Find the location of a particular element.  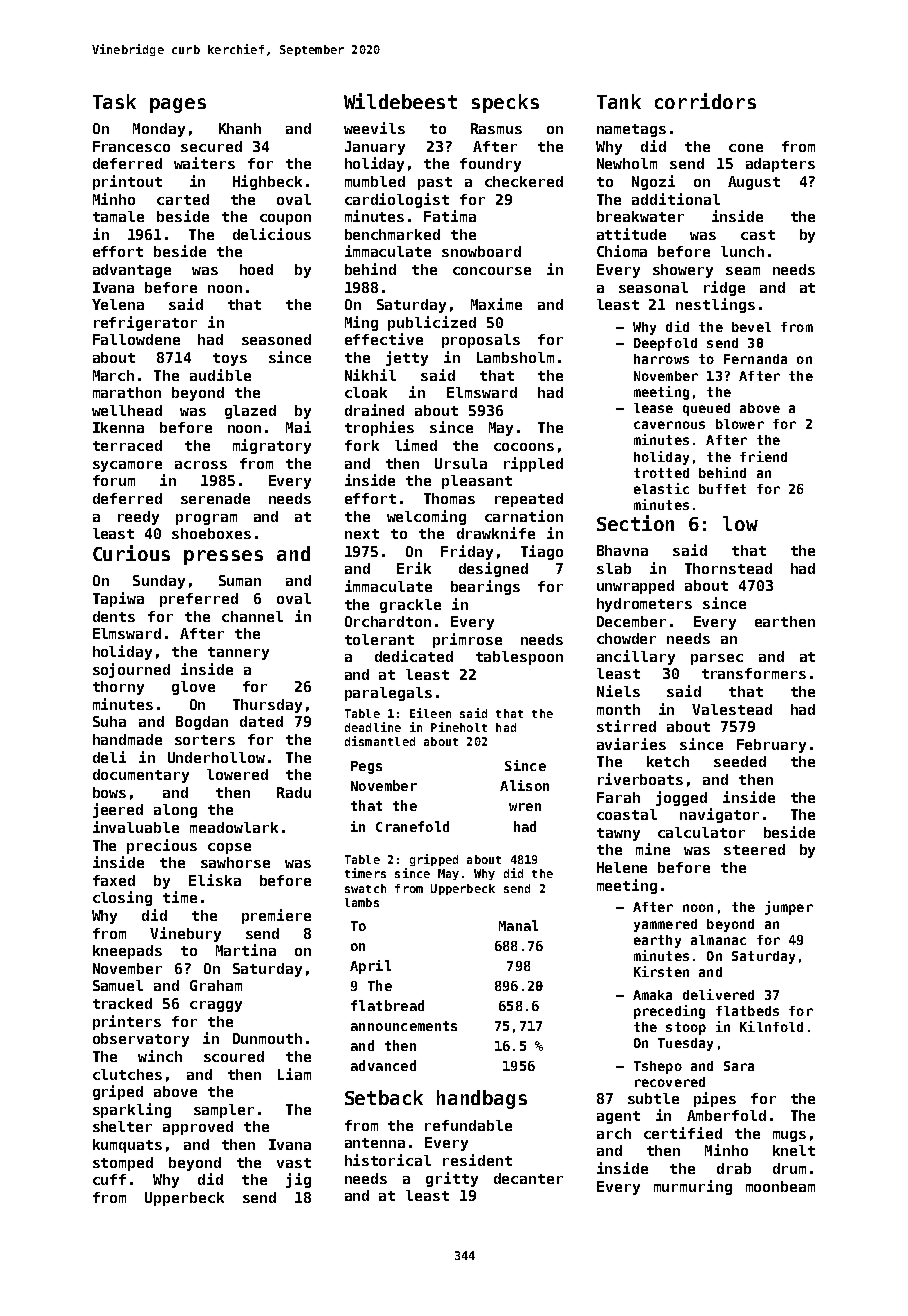

murmuring is located at coordinates (693, 1187).
